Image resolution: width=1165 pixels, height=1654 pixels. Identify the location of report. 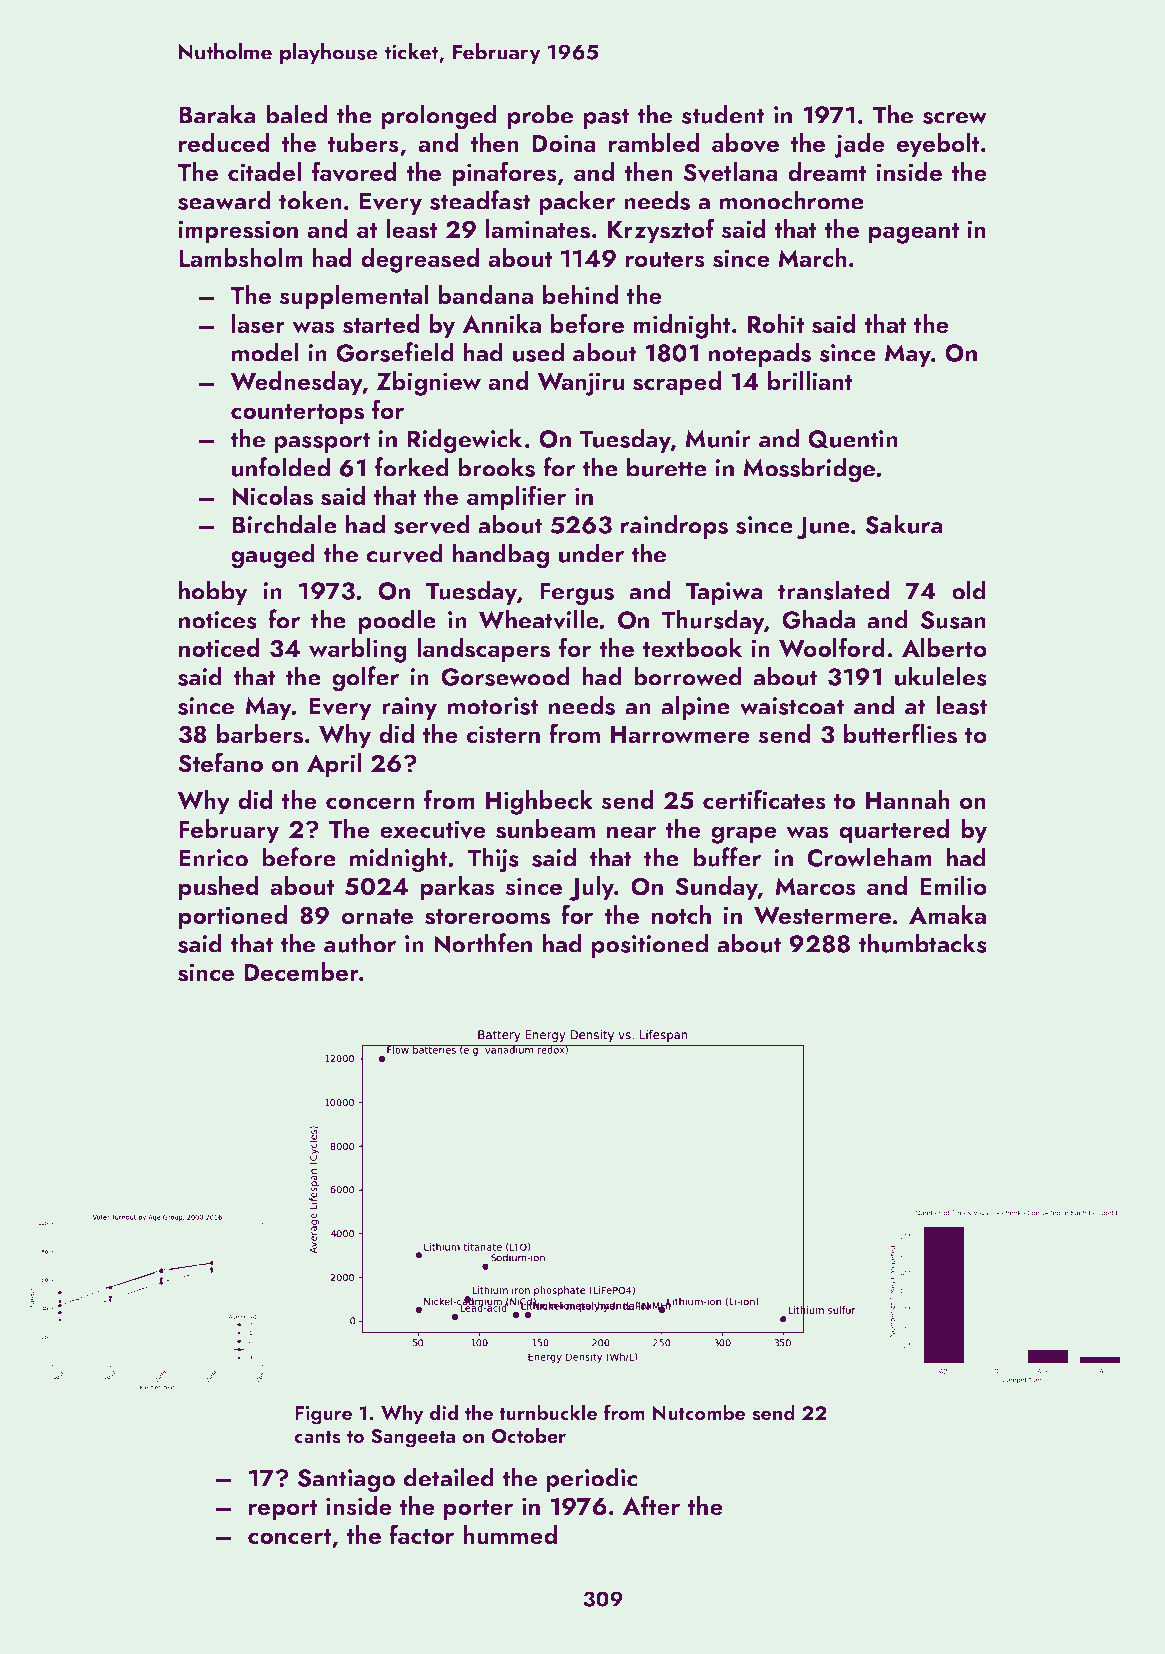
(283, 1510).
